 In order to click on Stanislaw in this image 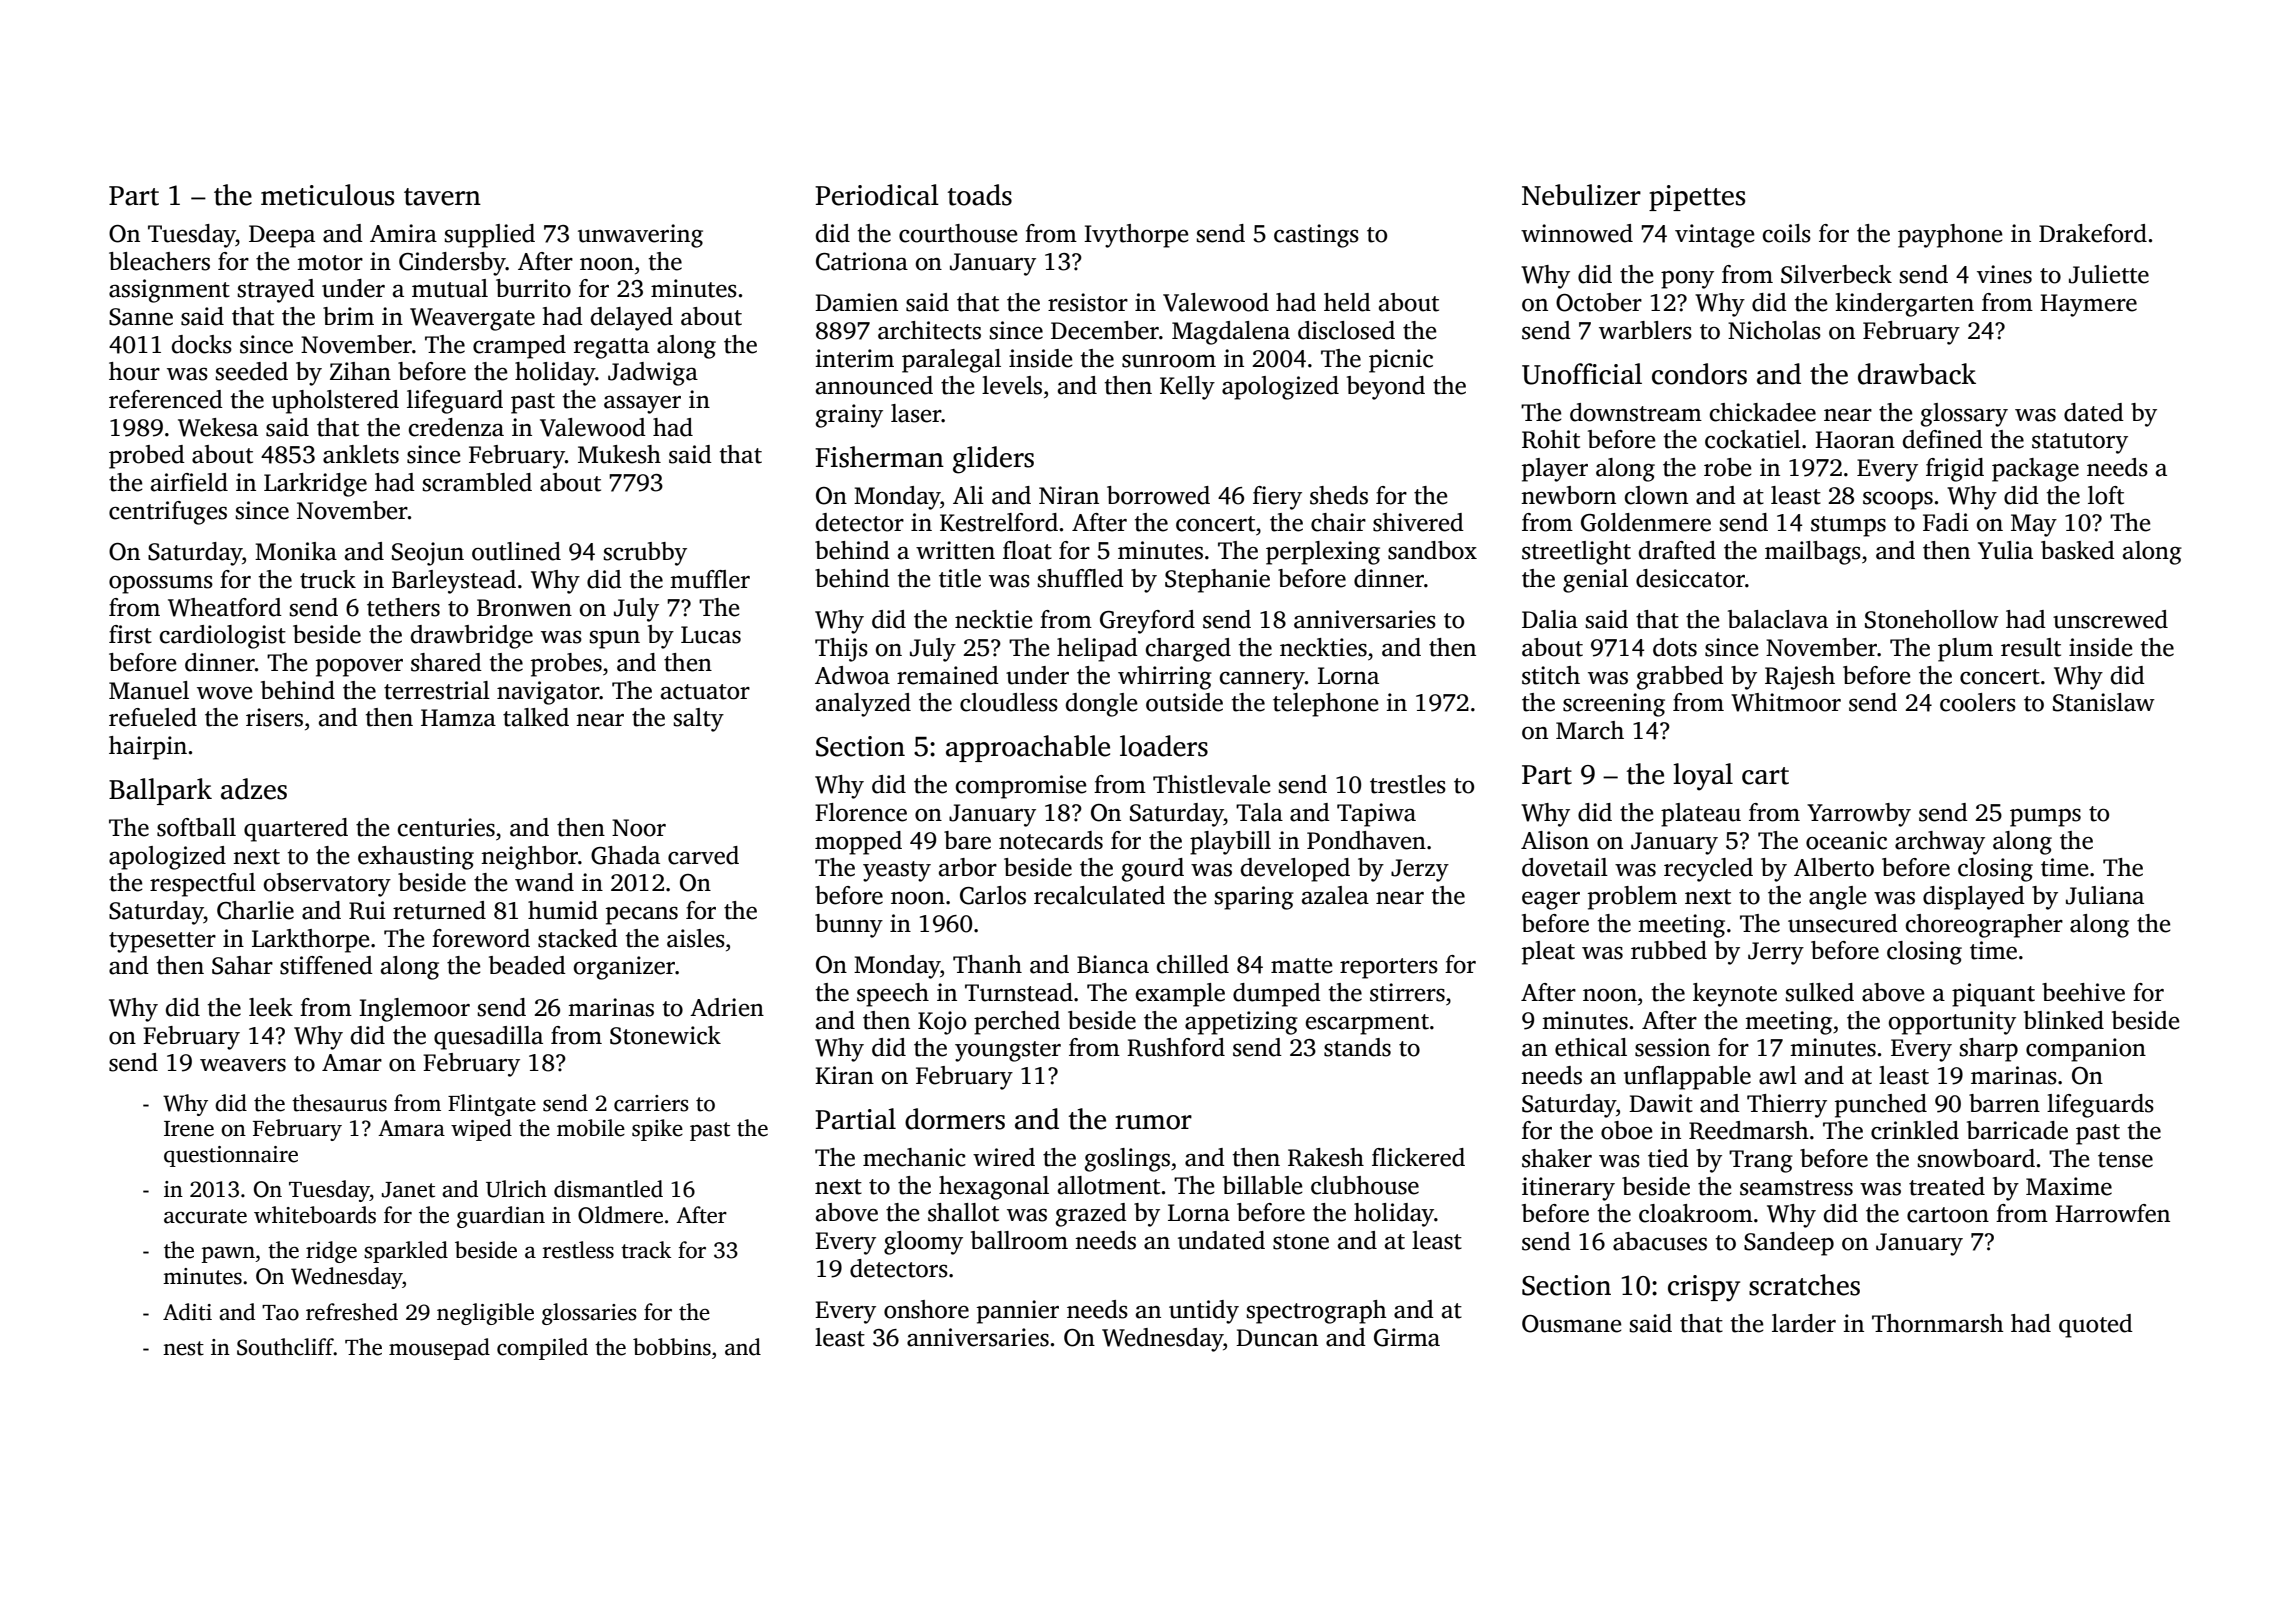, I will do `click(2104, 702)`.
